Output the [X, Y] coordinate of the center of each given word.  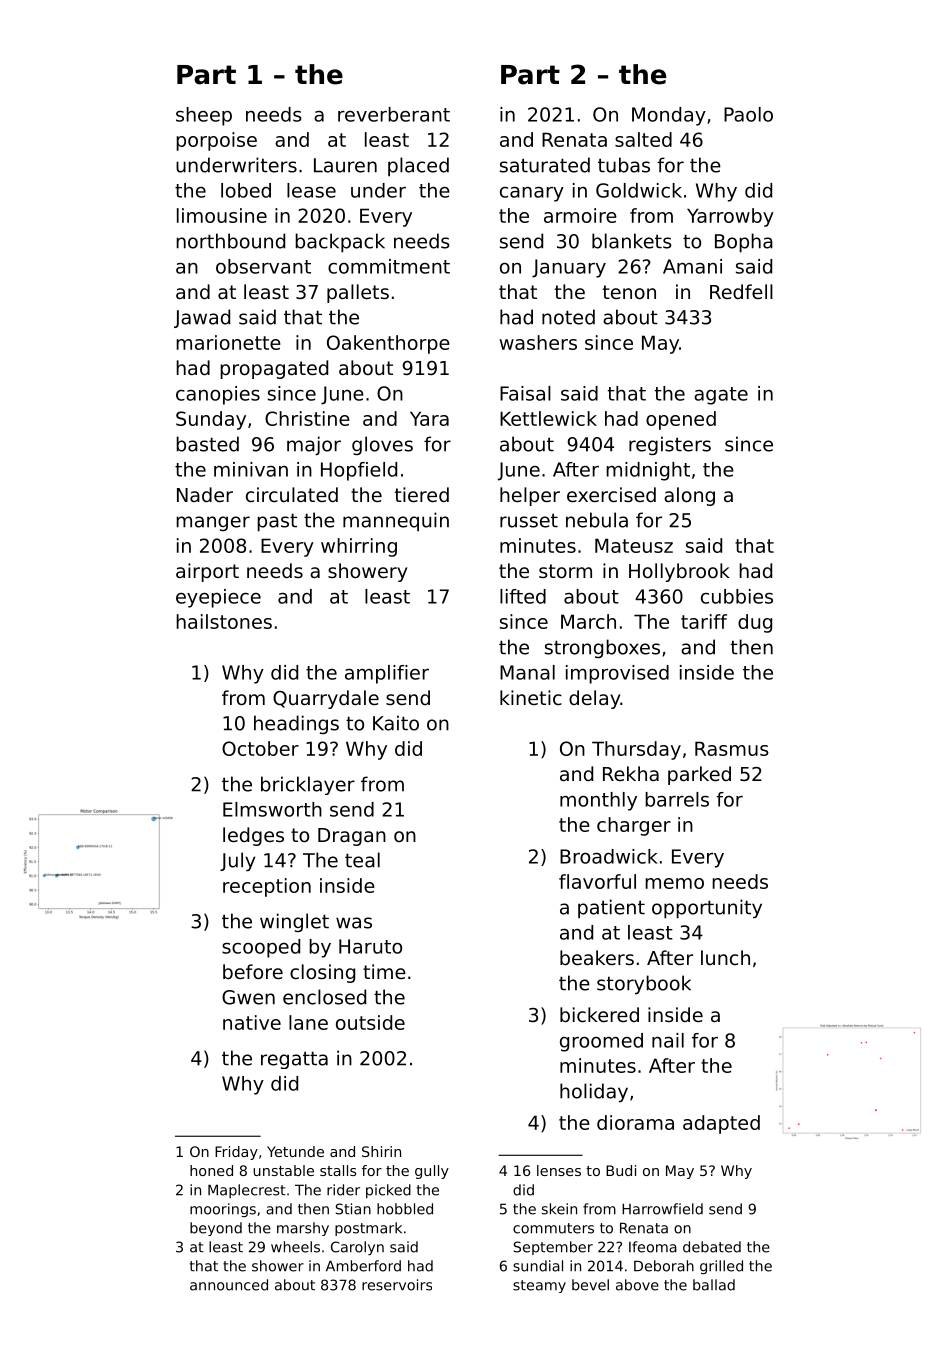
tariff [704, 621]
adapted [721, 1124]
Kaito [396, 723]
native [252, 1022]
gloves [382, 445]
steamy [539, 1286]
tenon [629, 292]
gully [432, 1172]
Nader [205, 494]
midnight [648, 471]
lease [311, 190]
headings [296, 724]
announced [229, 1285]
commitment [389, 266]
